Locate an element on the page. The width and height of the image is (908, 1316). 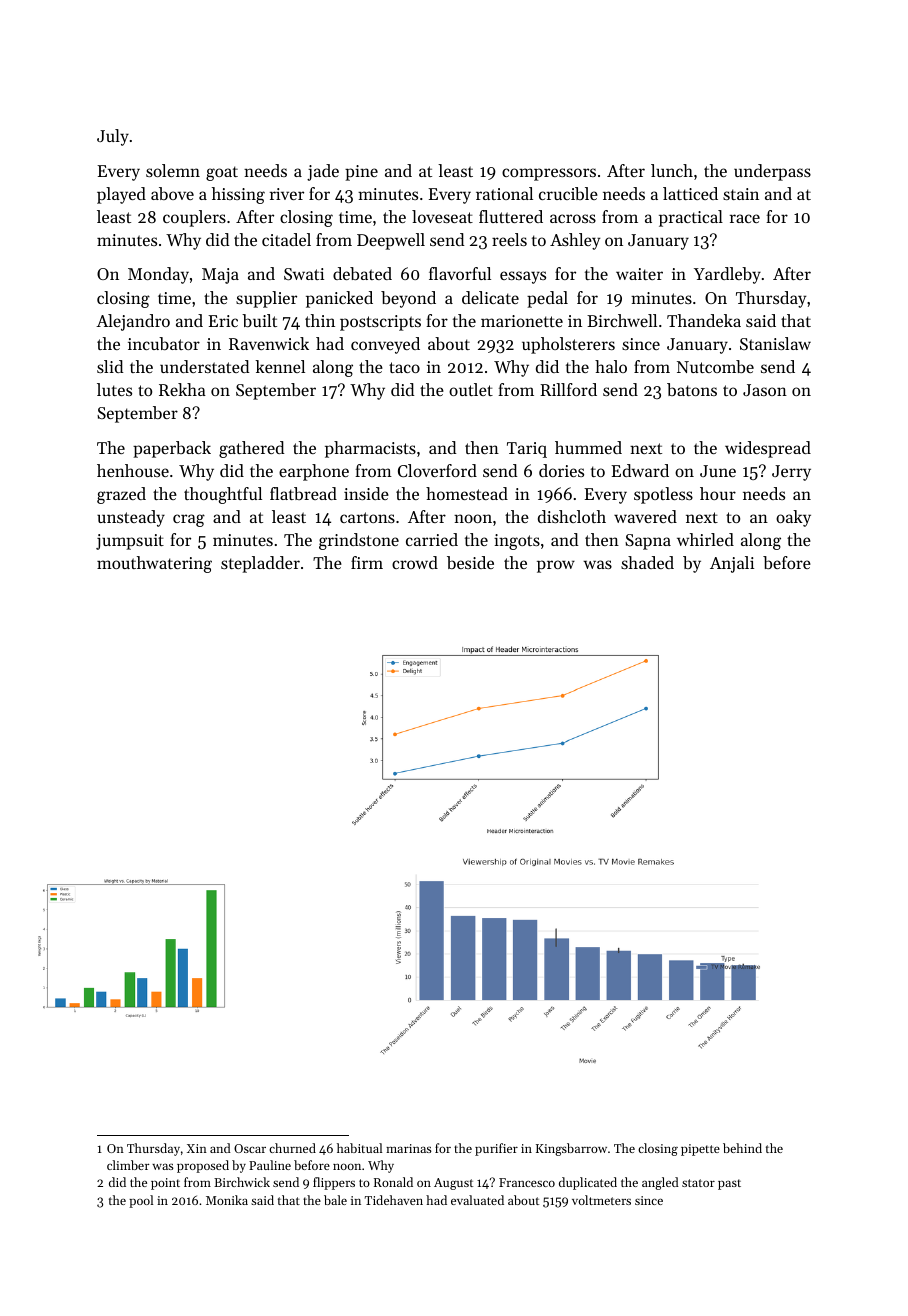
race is located at coordinates (745, 218).
